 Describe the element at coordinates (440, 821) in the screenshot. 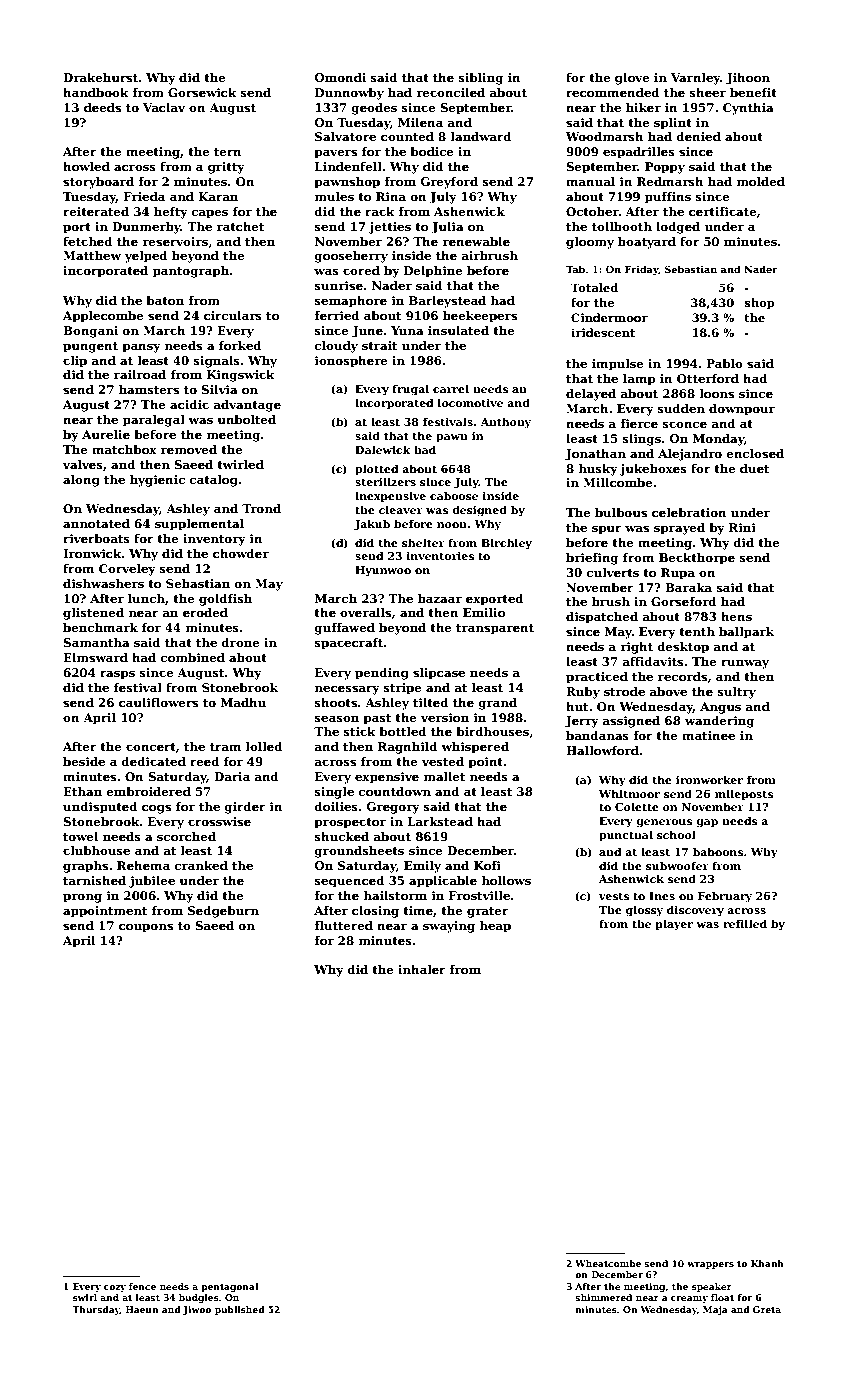

I see `Larkstead` at that location.
